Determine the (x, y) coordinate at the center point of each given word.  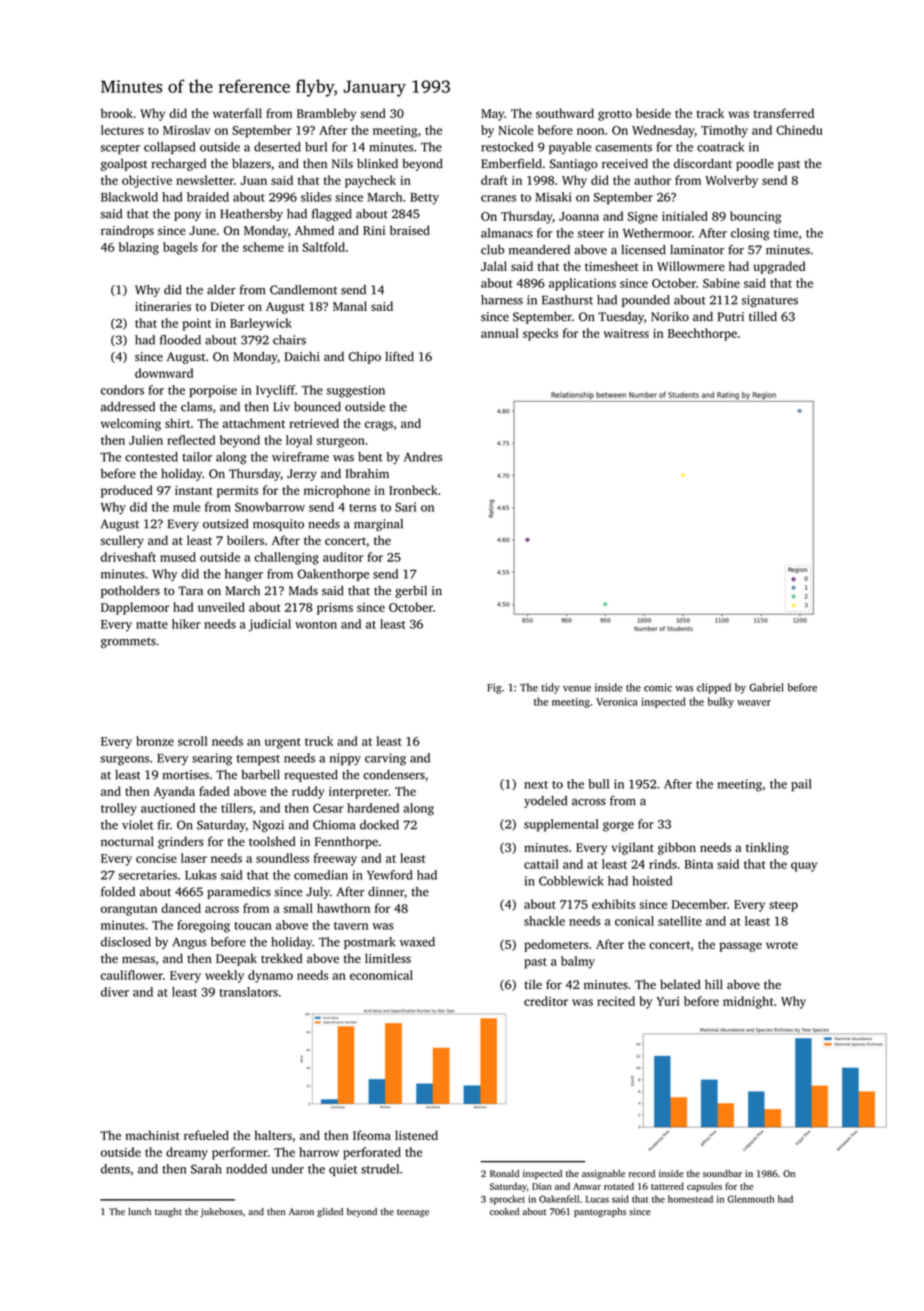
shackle (544, 921)
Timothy (724, 131)
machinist (153, 1135)
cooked (504, 1211)
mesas (138, 959)
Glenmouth (750, 1199)
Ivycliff (275, 391)
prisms (335, 609)
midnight (748, 1002)
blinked (377, 163)
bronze (155, 741)
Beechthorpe (702, 334)
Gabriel (766, 687)
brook (117, 113)
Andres (423, 457)
